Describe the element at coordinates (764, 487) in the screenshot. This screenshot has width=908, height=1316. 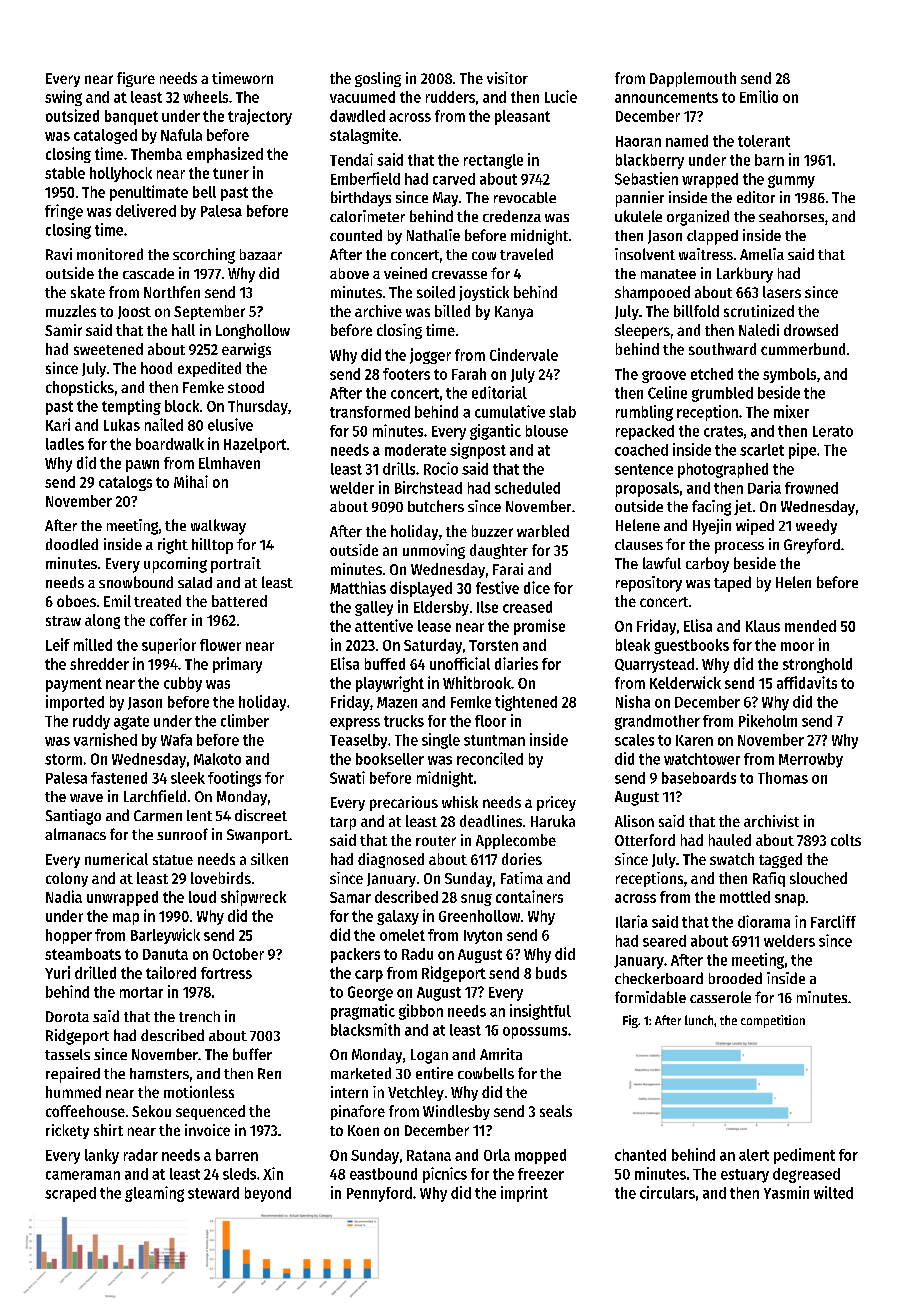
I see `Daria` at that location.
